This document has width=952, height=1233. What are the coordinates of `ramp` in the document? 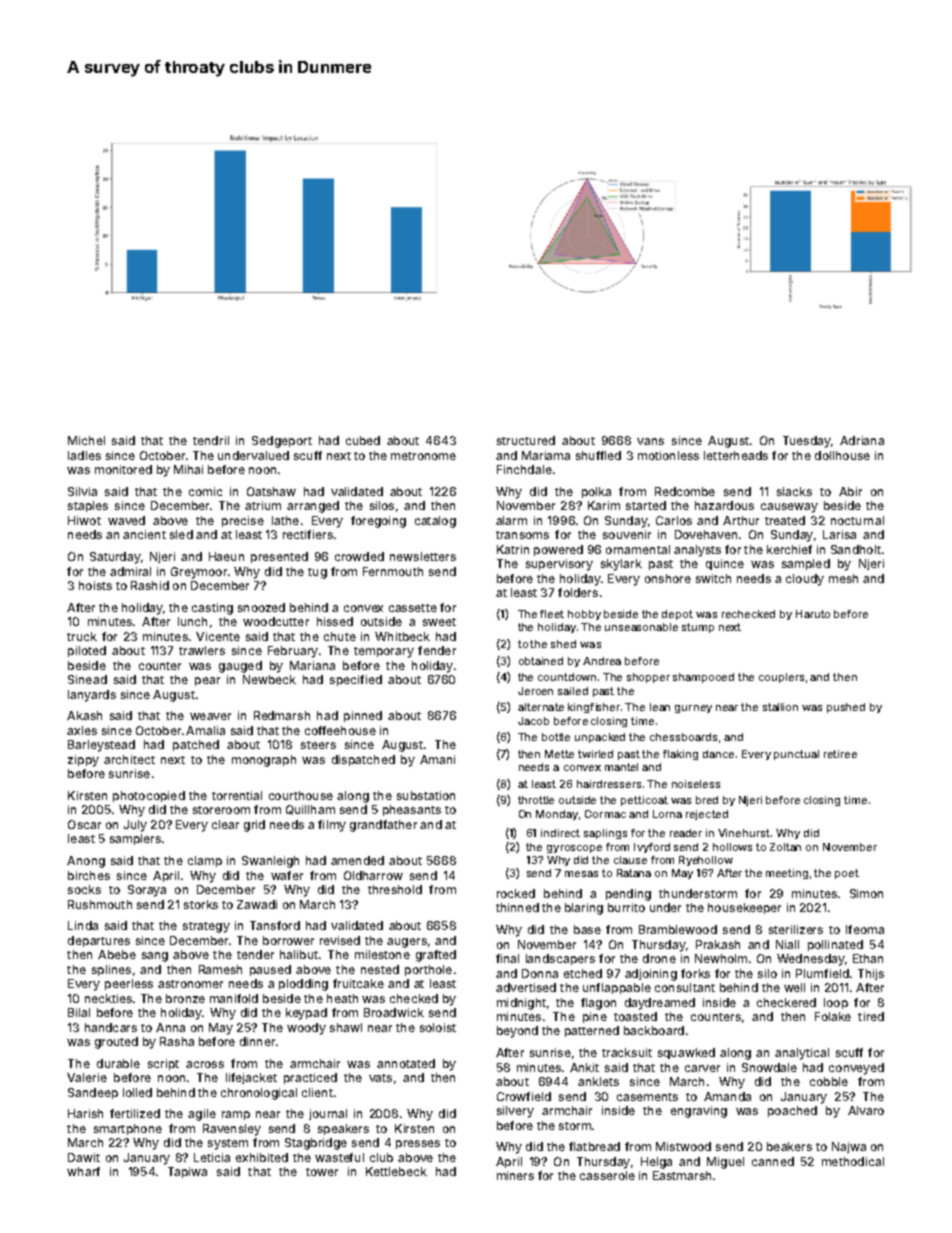 It's located at (236, 1115).
